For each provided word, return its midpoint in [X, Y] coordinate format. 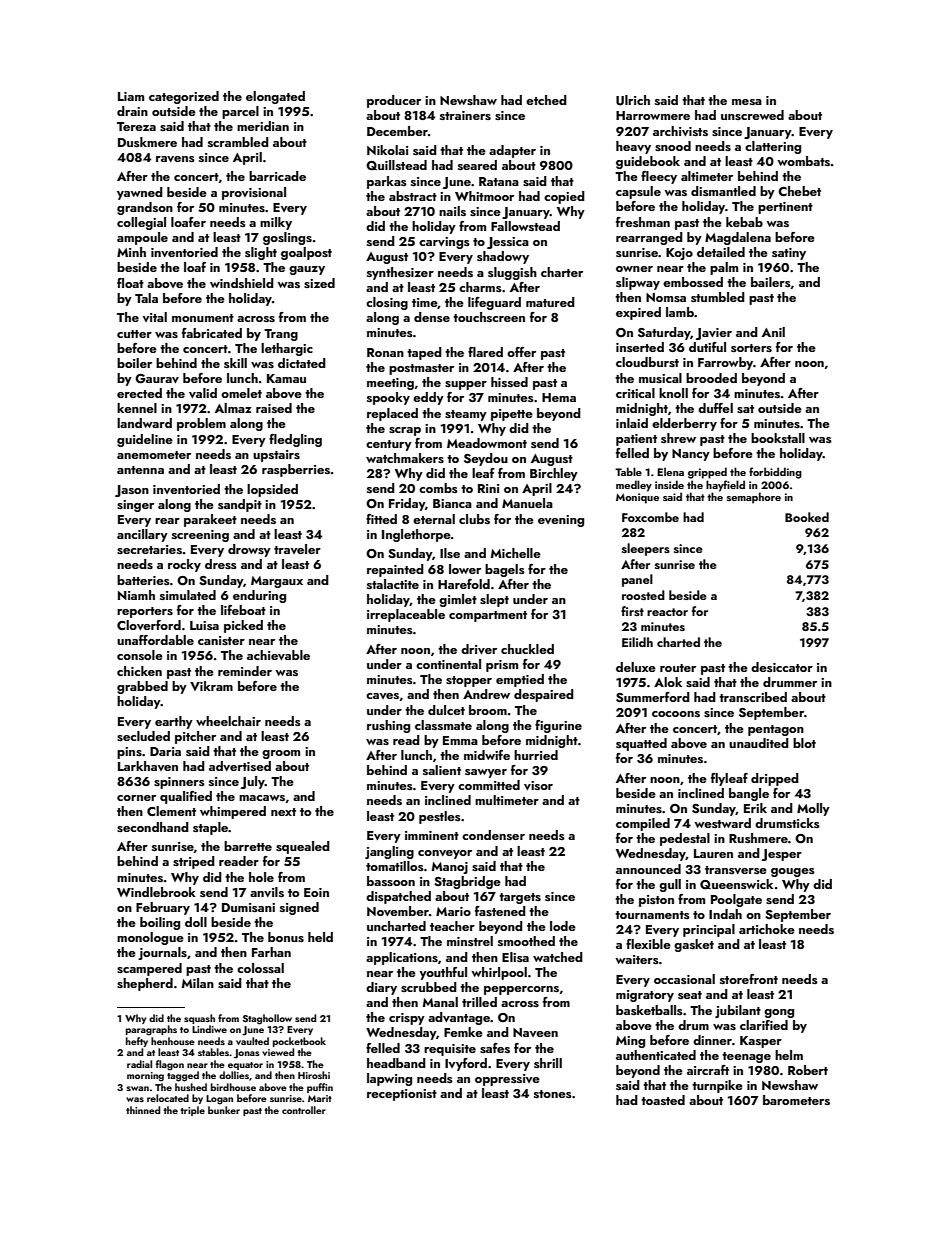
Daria [165, 751]
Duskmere [147, 142]
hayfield [725, 486]
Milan [197, 983]
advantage [459, 1018]
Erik [755, 808]
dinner [712, 1040]
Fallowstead [525, 226]
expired [638, 313]
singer [135, 506]
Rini [488, 488]
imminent [432, 835]
